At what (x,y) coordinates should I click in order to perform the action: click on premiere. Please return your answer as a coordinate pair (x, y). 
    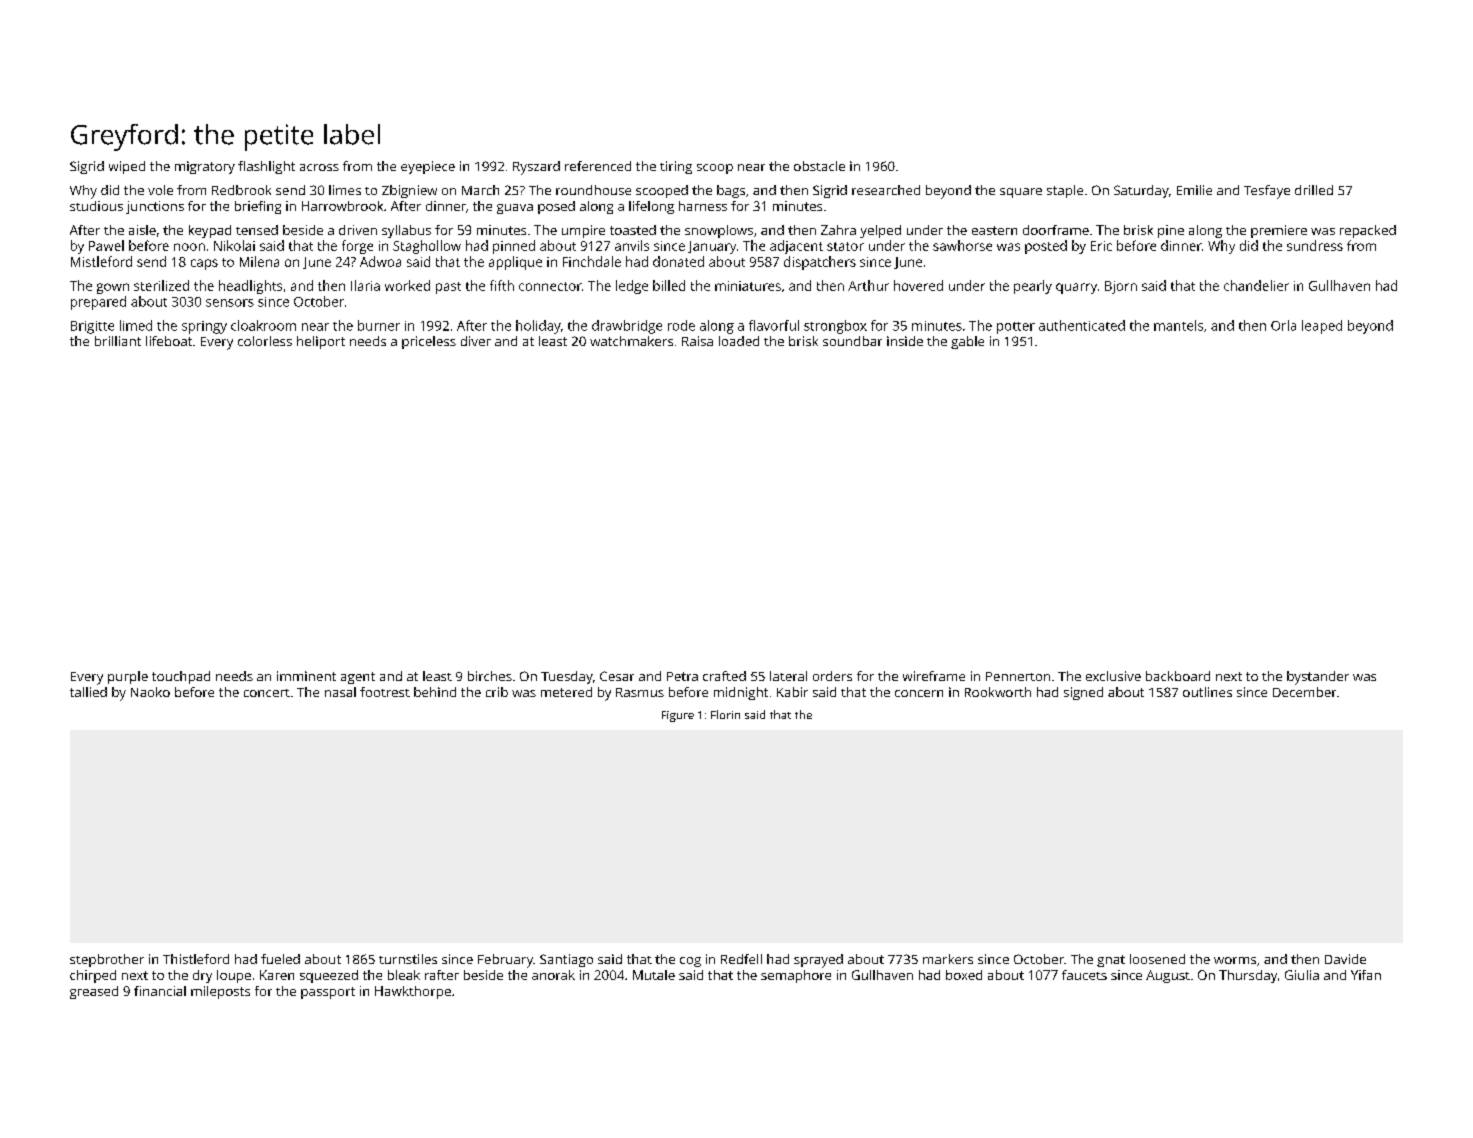
    Looking at the image, I should click on (1279, 231).
